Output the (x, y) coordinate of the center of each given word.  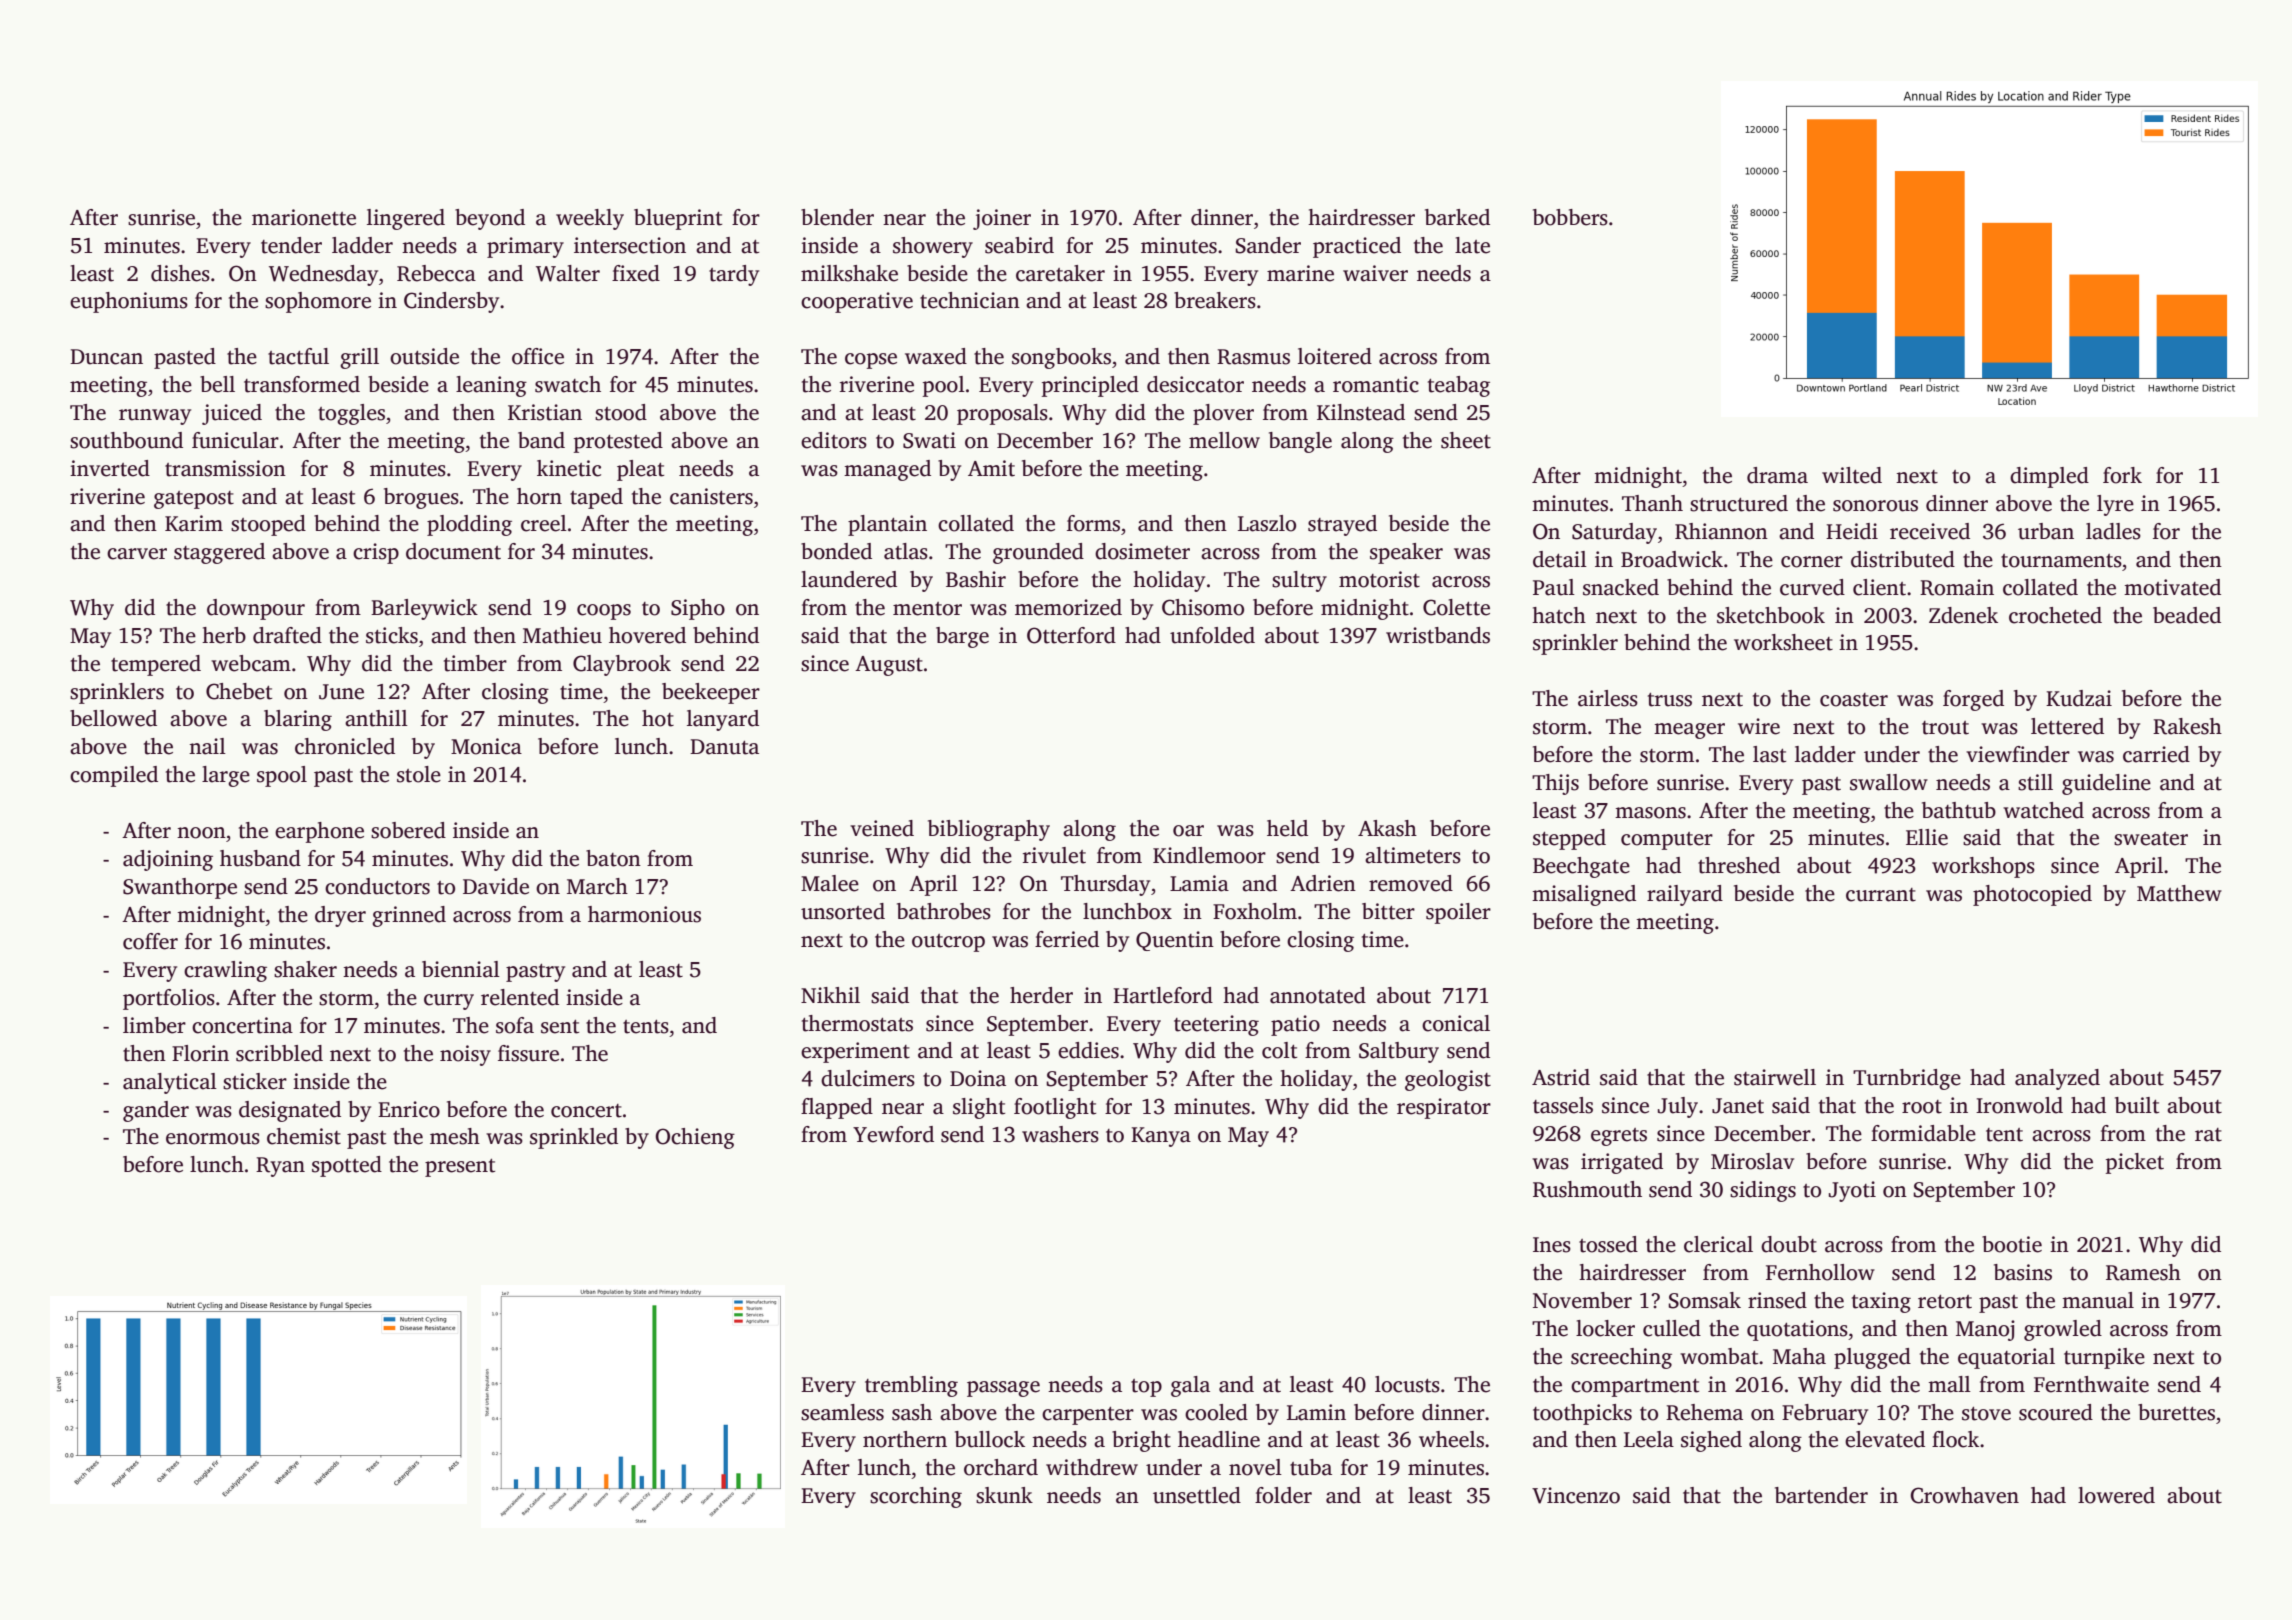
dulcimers (868, 1078)
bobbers (1570, 217)
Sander (1268, 245)
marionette (304, 217)
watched (2043, 810)
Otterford (1071, 635)
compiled (114, 776)
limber (154, 1025)
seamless (842, 1412)
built (2137, 1105)
